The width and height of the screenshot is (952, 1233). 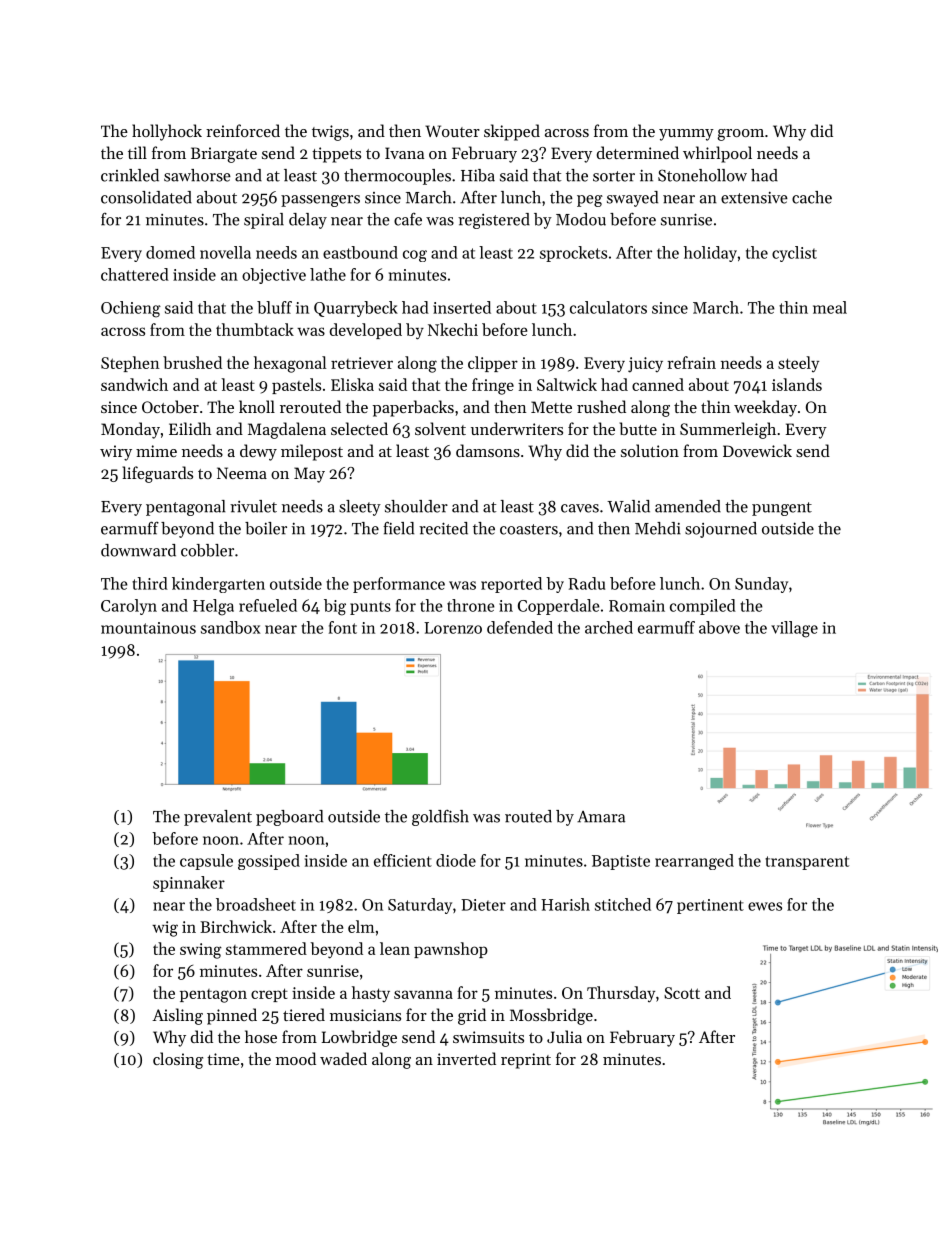 What do you see at coordinates (158, 474) in the screenshot?
I see `lifeguards` at bounding box center [158, 474].
